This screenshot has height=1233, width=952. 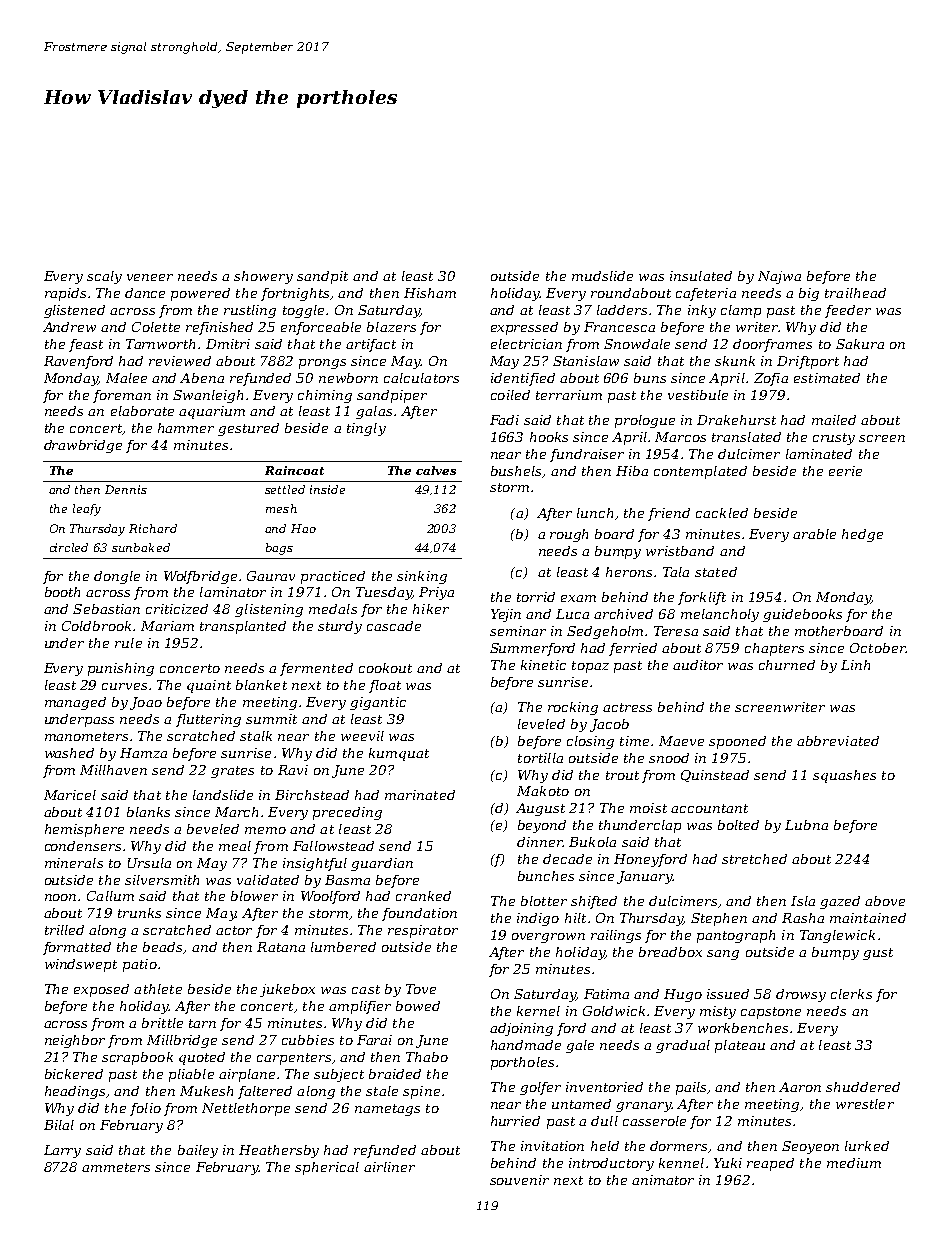 I want to click on jukebox, so click(x=287, y=990).
